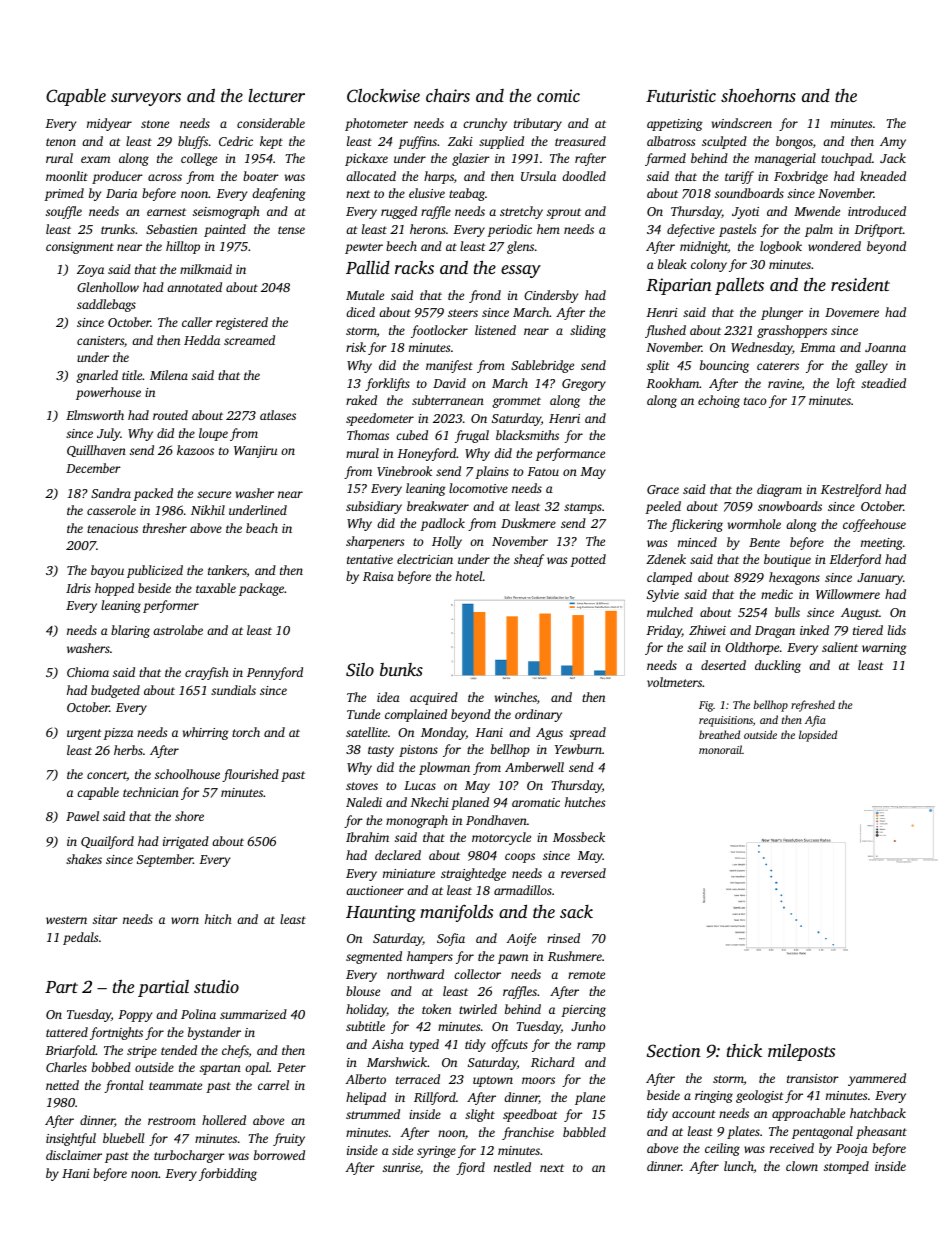  I want to click on bayou, so click(107, 571).
